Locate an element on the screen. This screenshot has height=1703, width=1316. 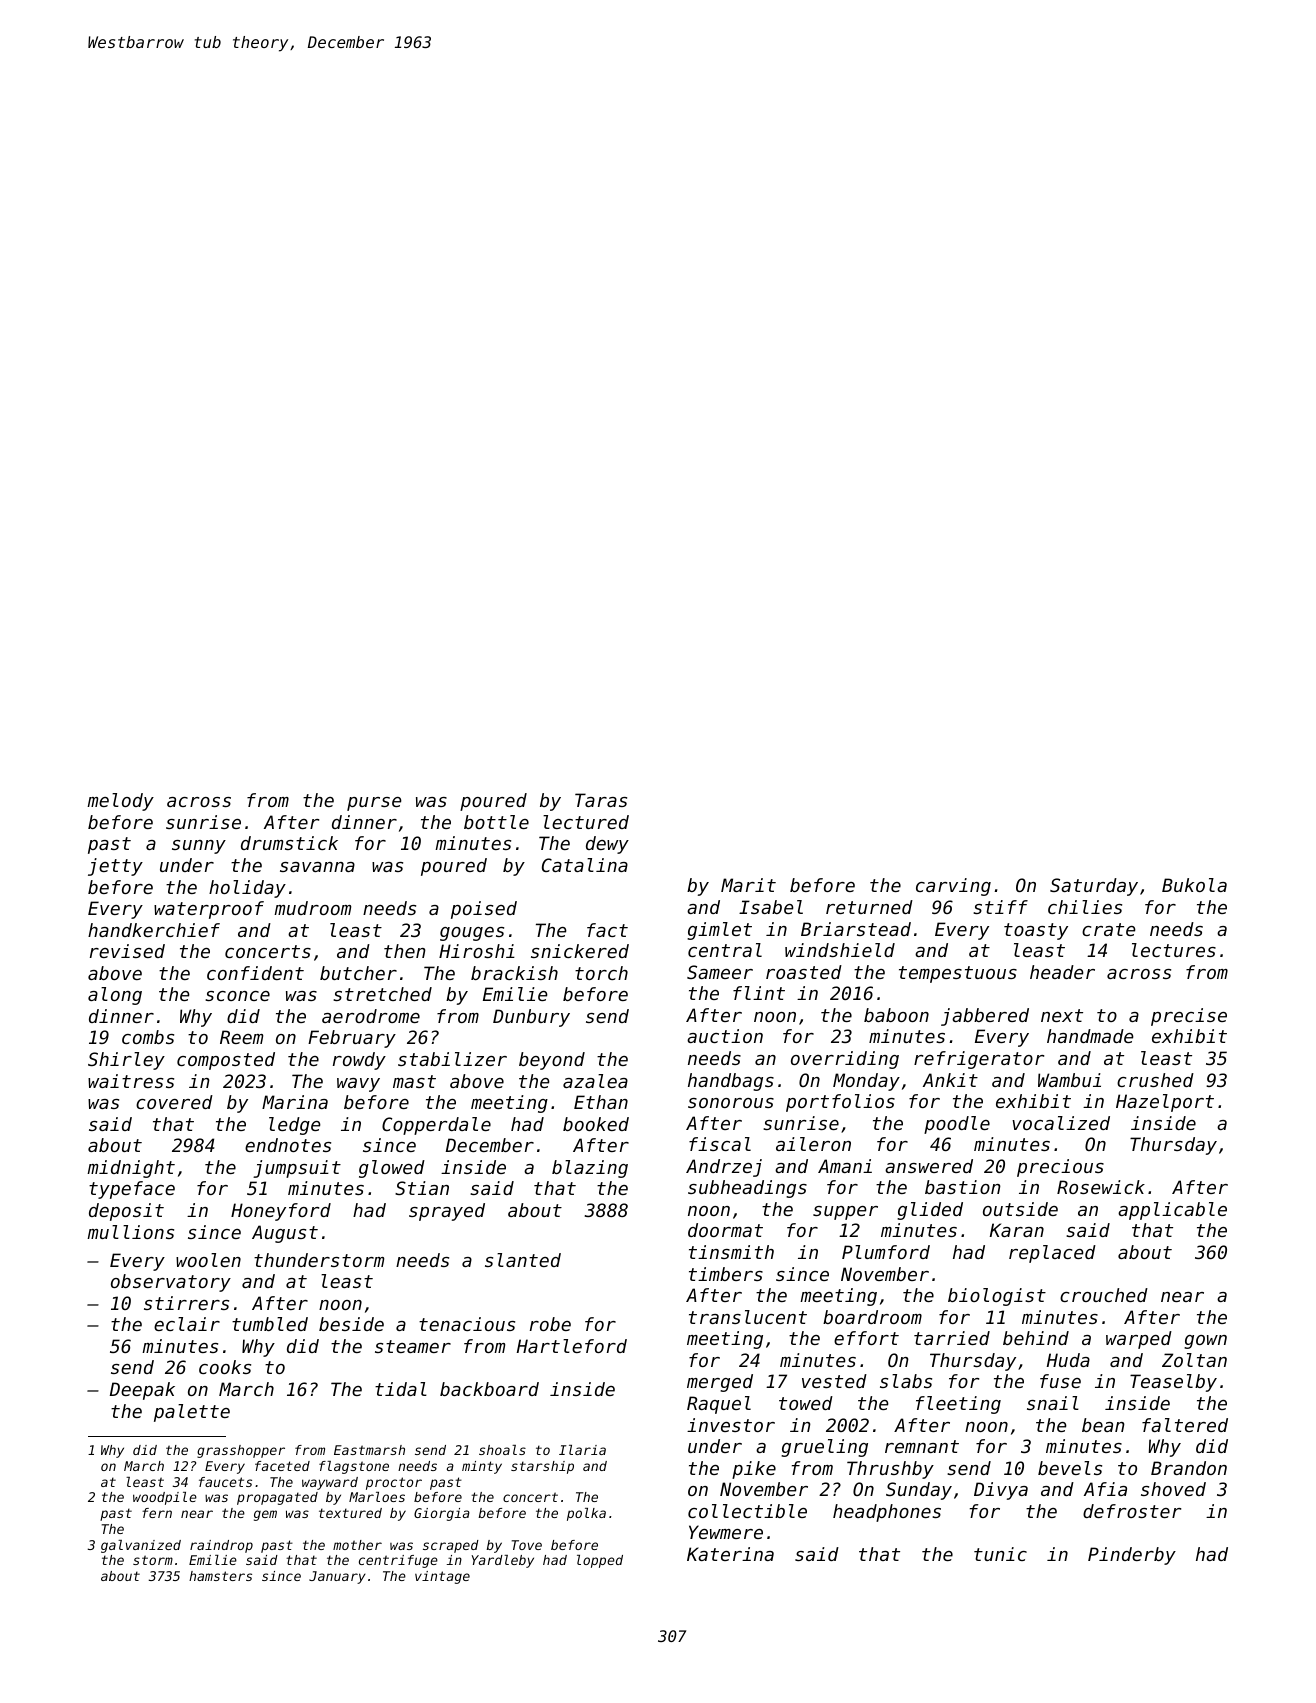
crouched is located at coordinates (1104, 1295).
